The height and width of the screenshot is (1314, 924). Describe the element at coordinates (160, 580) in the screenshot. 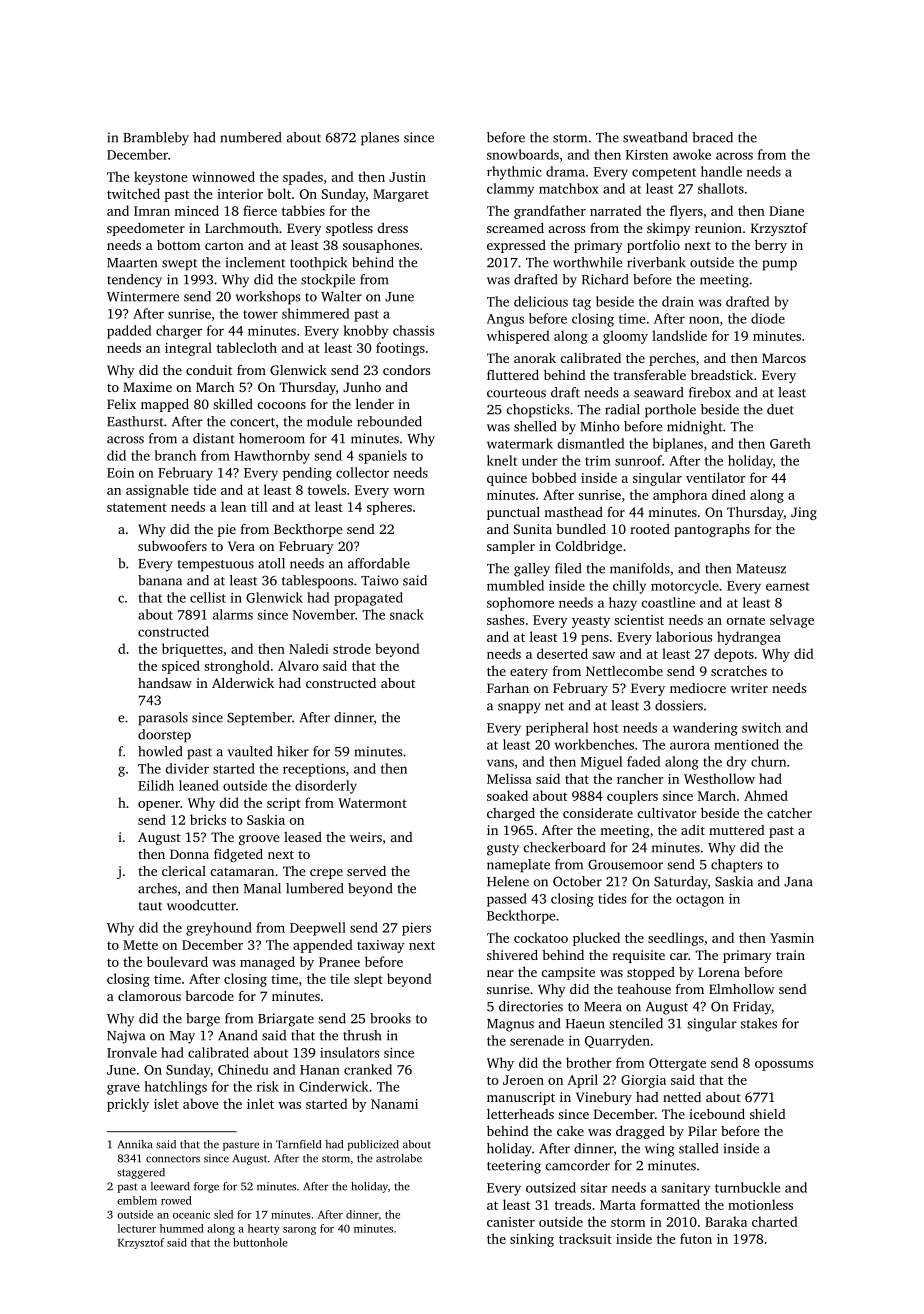

I see `banana` at that location.
